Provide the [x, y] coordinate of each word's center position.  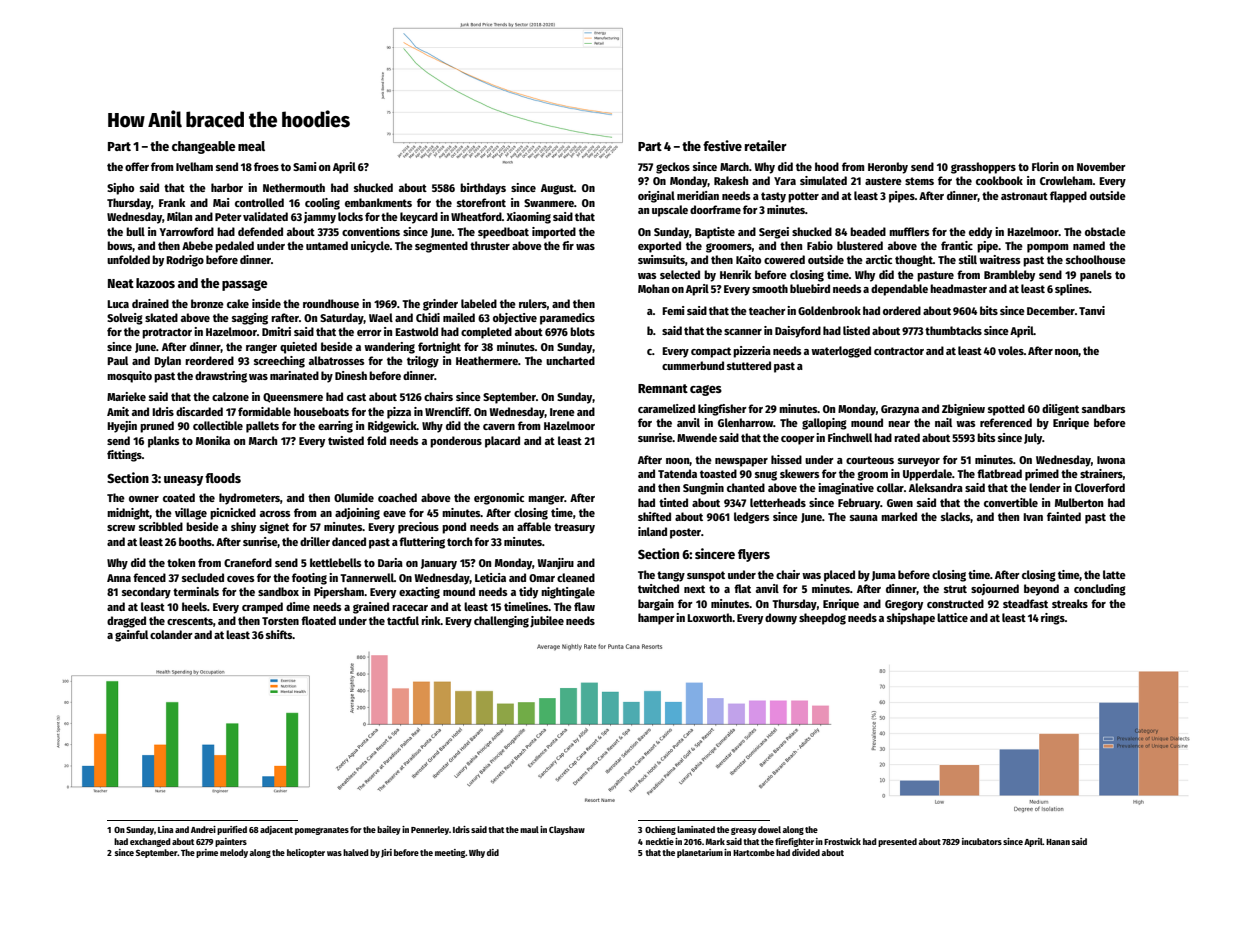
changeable [204, 147]
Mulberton [1079, 502]
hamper [656, 619]
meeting [450, 853]
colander [171, 634]
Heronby [888, 168]
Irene [562, 412]
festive [722, 145]
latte [1114, 574]
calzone [230, 396]
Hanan [1058, 842]
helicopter [306, 853]
